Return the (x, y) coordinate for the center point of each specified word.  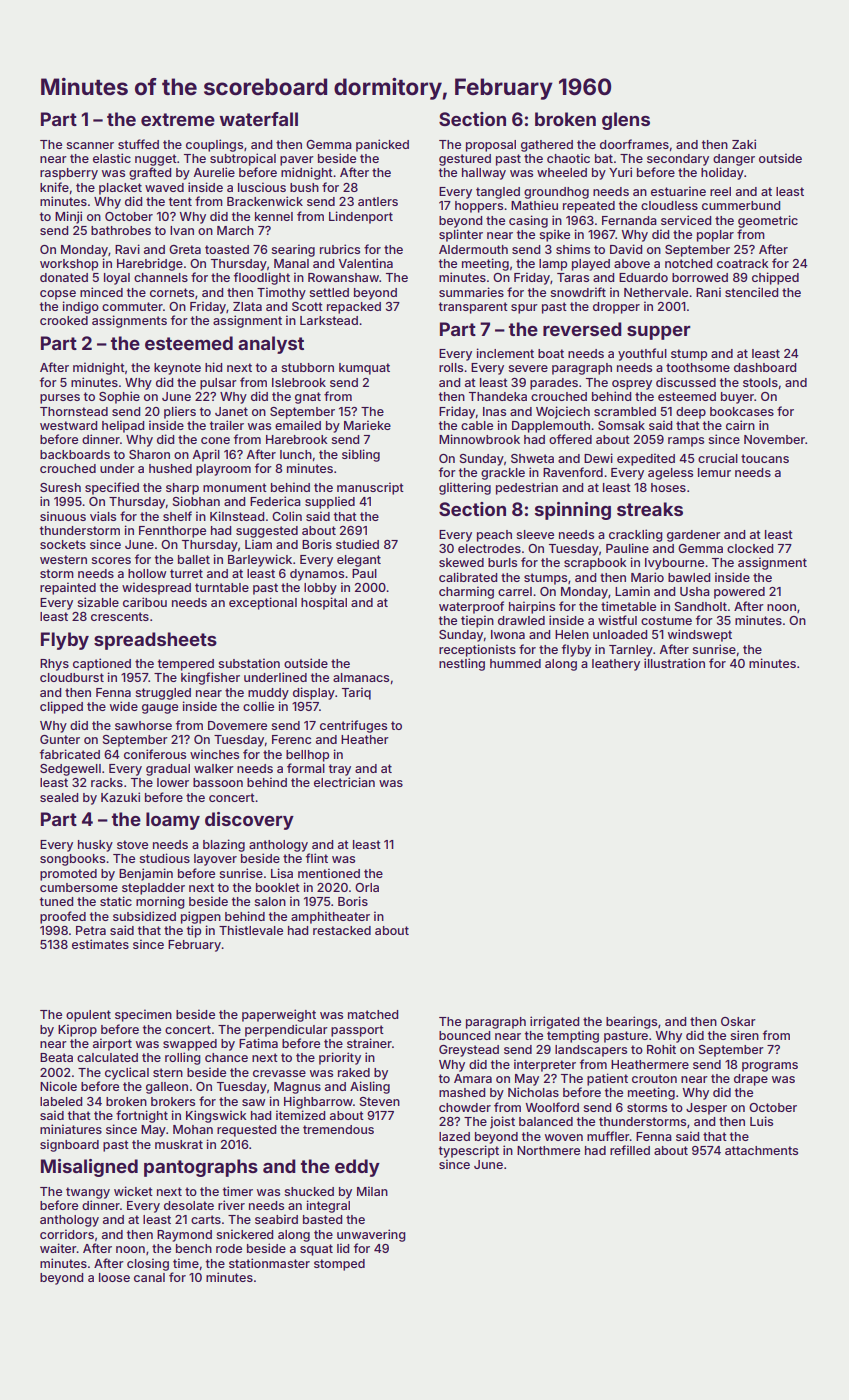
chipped (775, 278)
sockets (63, 544)
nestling (462, 664)
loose (114, 1277)
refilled (630, 1150)
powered (739, 593)
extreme (178, 119)
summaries (471, 292)
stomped (339, 1265)
